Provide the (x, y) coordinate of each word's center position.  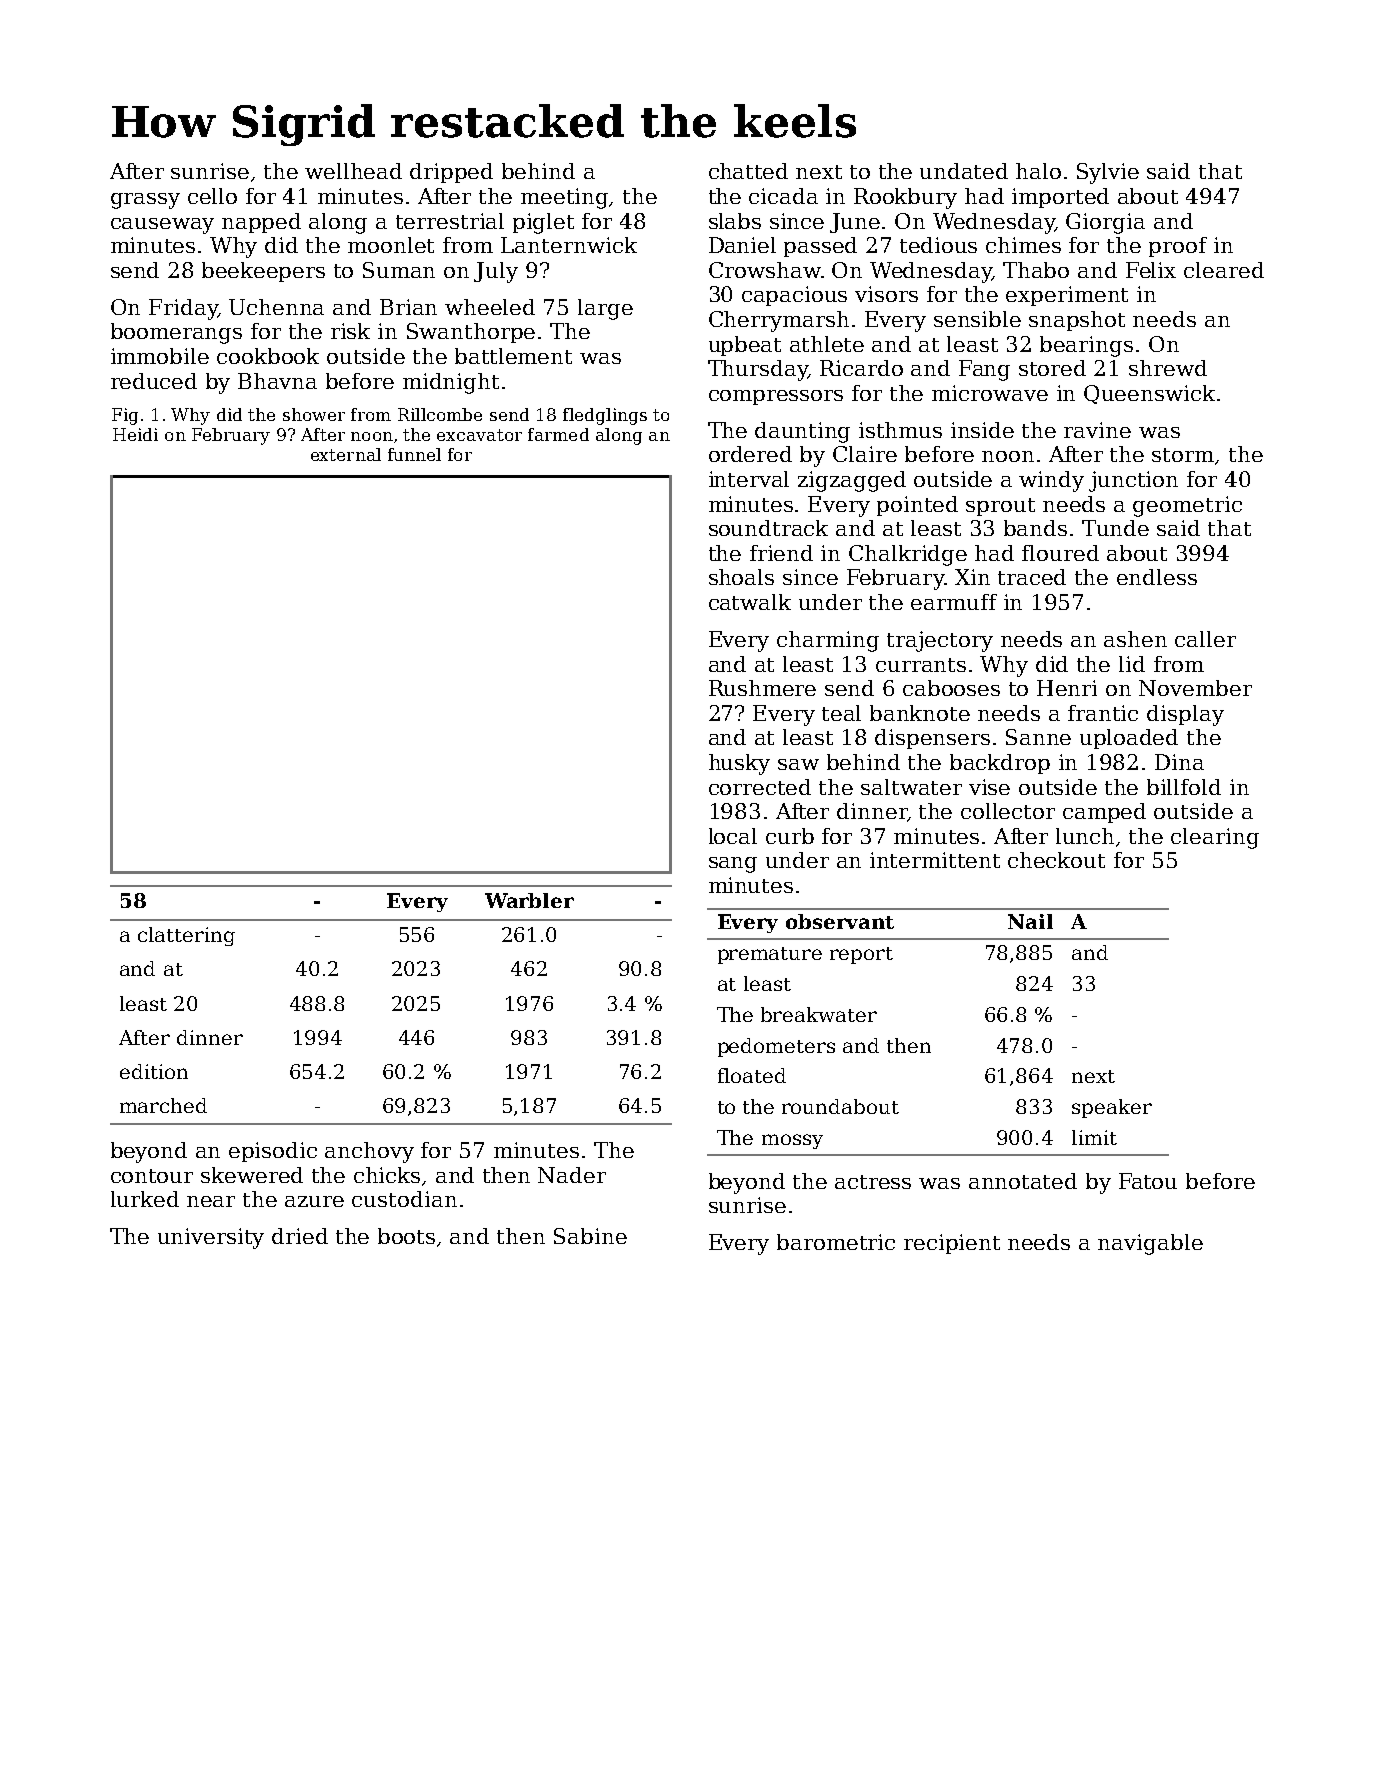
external (346, 454)
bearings (1086, 346)
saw (798, 764)
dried (300, 1236)
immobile (160, 356)
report (861, 955)
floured (1060, 553)
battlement (513, 356)
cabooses (951, 688)
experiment (1067, 296)
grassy (145, 201)
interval (749, 479)
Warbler (529, 900)
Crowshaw (765, 270)
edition (154, 1071)
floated (752, 1075)
